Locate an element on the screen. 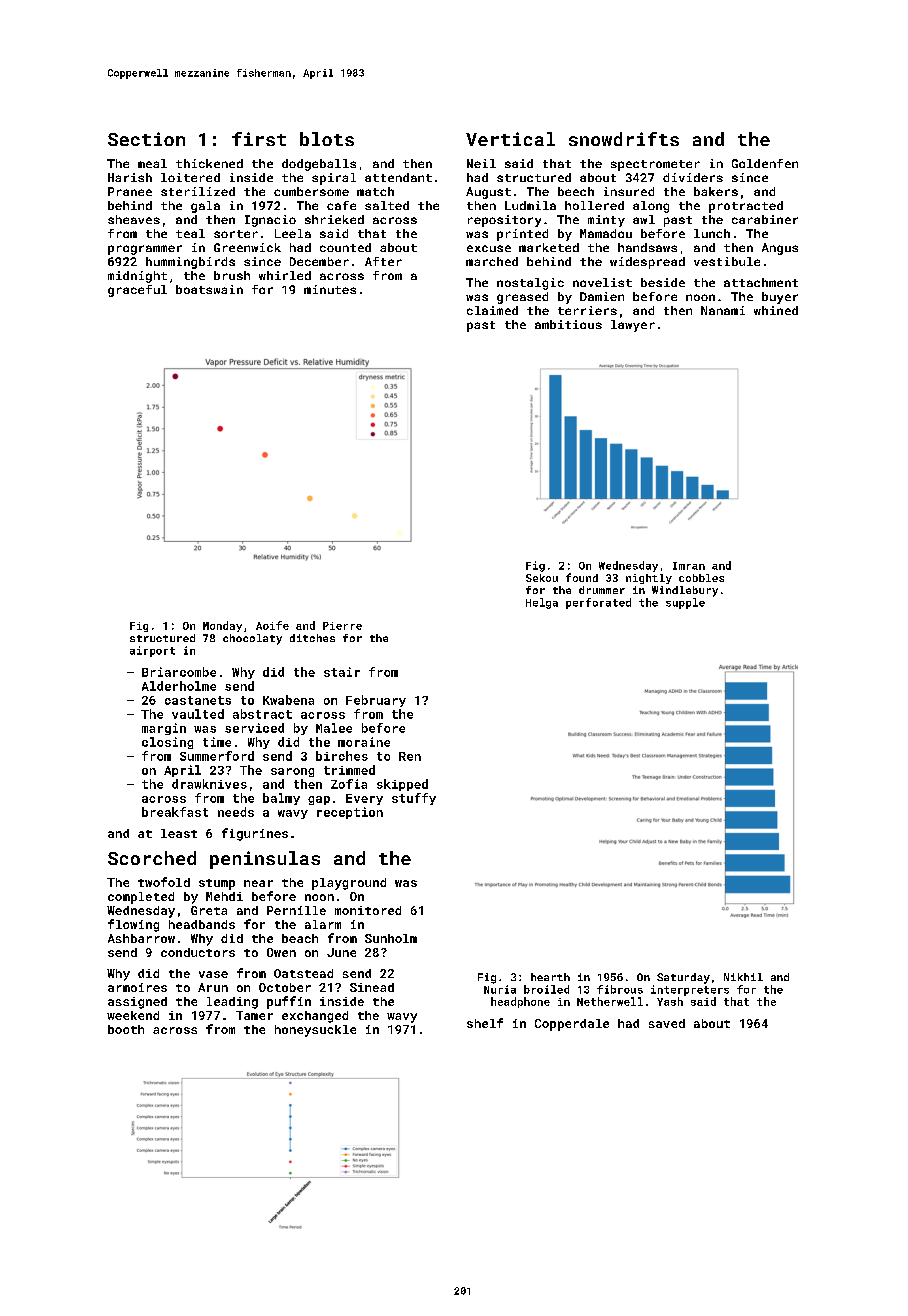  supple is located at coordinates (685, 603).
